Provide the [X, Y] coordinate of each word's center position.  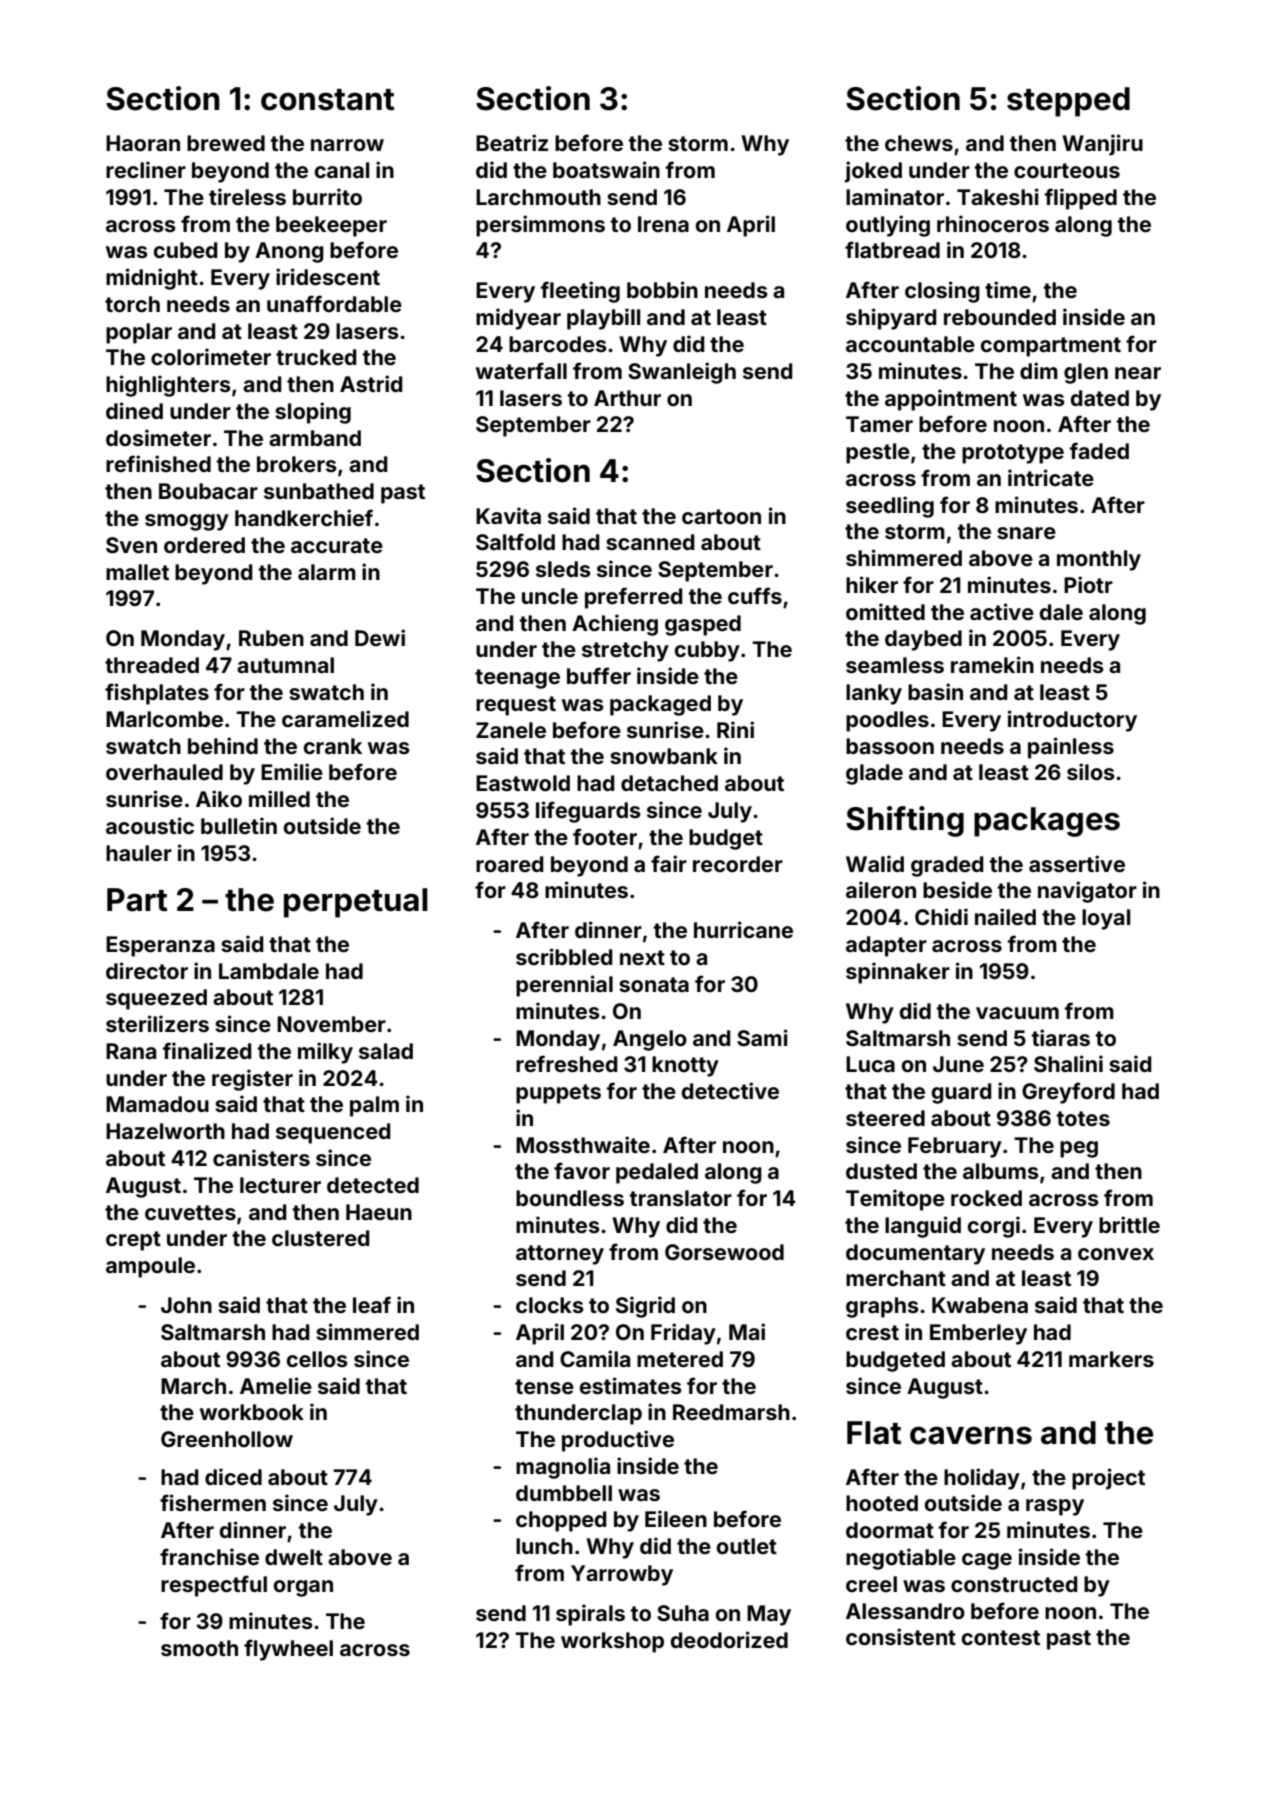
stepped [1068, 102]
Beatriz [512, 142]
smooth [199, 1648]
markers [1111, 1359]
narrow [347, 145]
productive [618, 1441]
